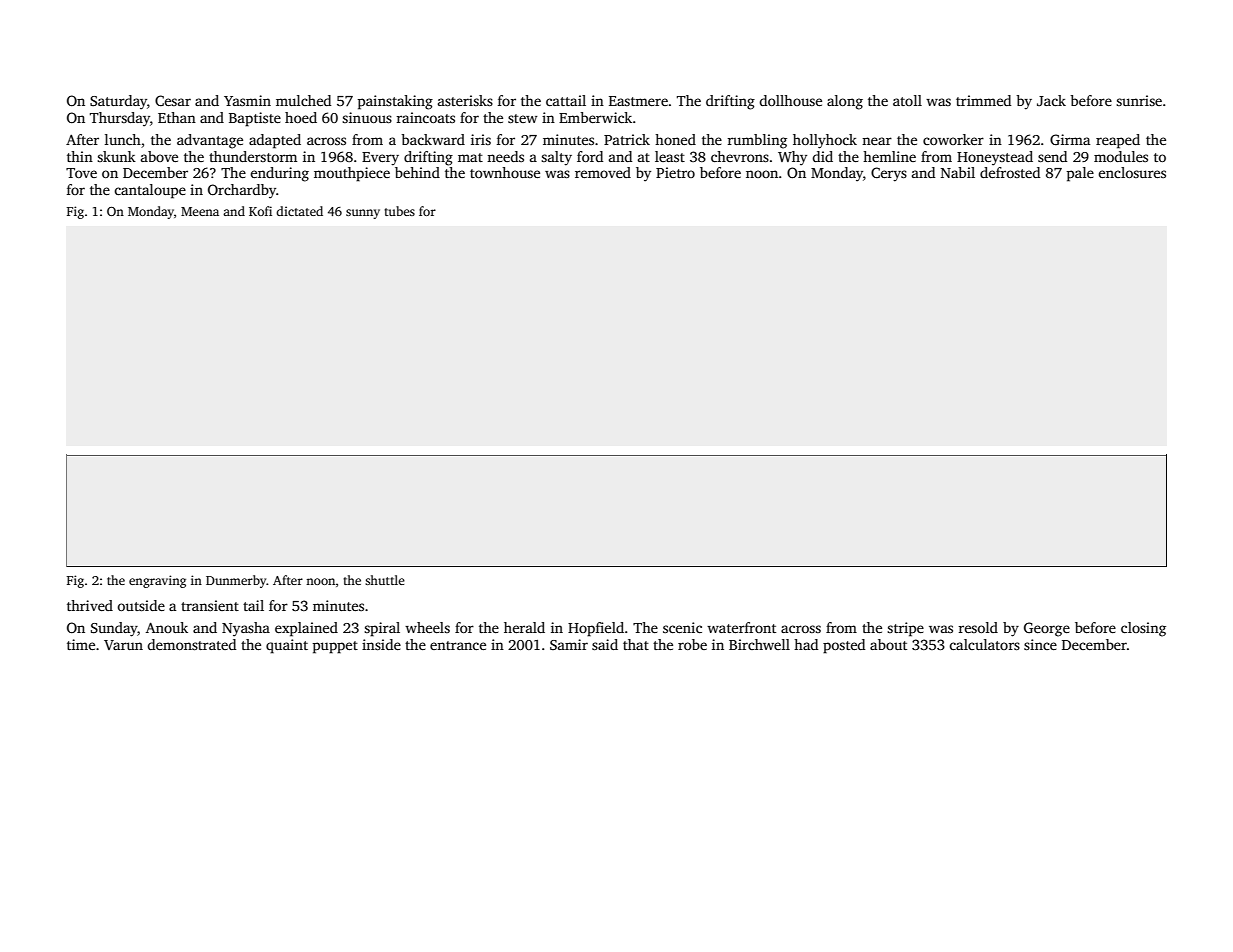 This screenshot has height=952, width=1233. What do you see at coordinates (395, 102) in the screenshot?
I see `painstaking` at bounding box center [395, 102].
